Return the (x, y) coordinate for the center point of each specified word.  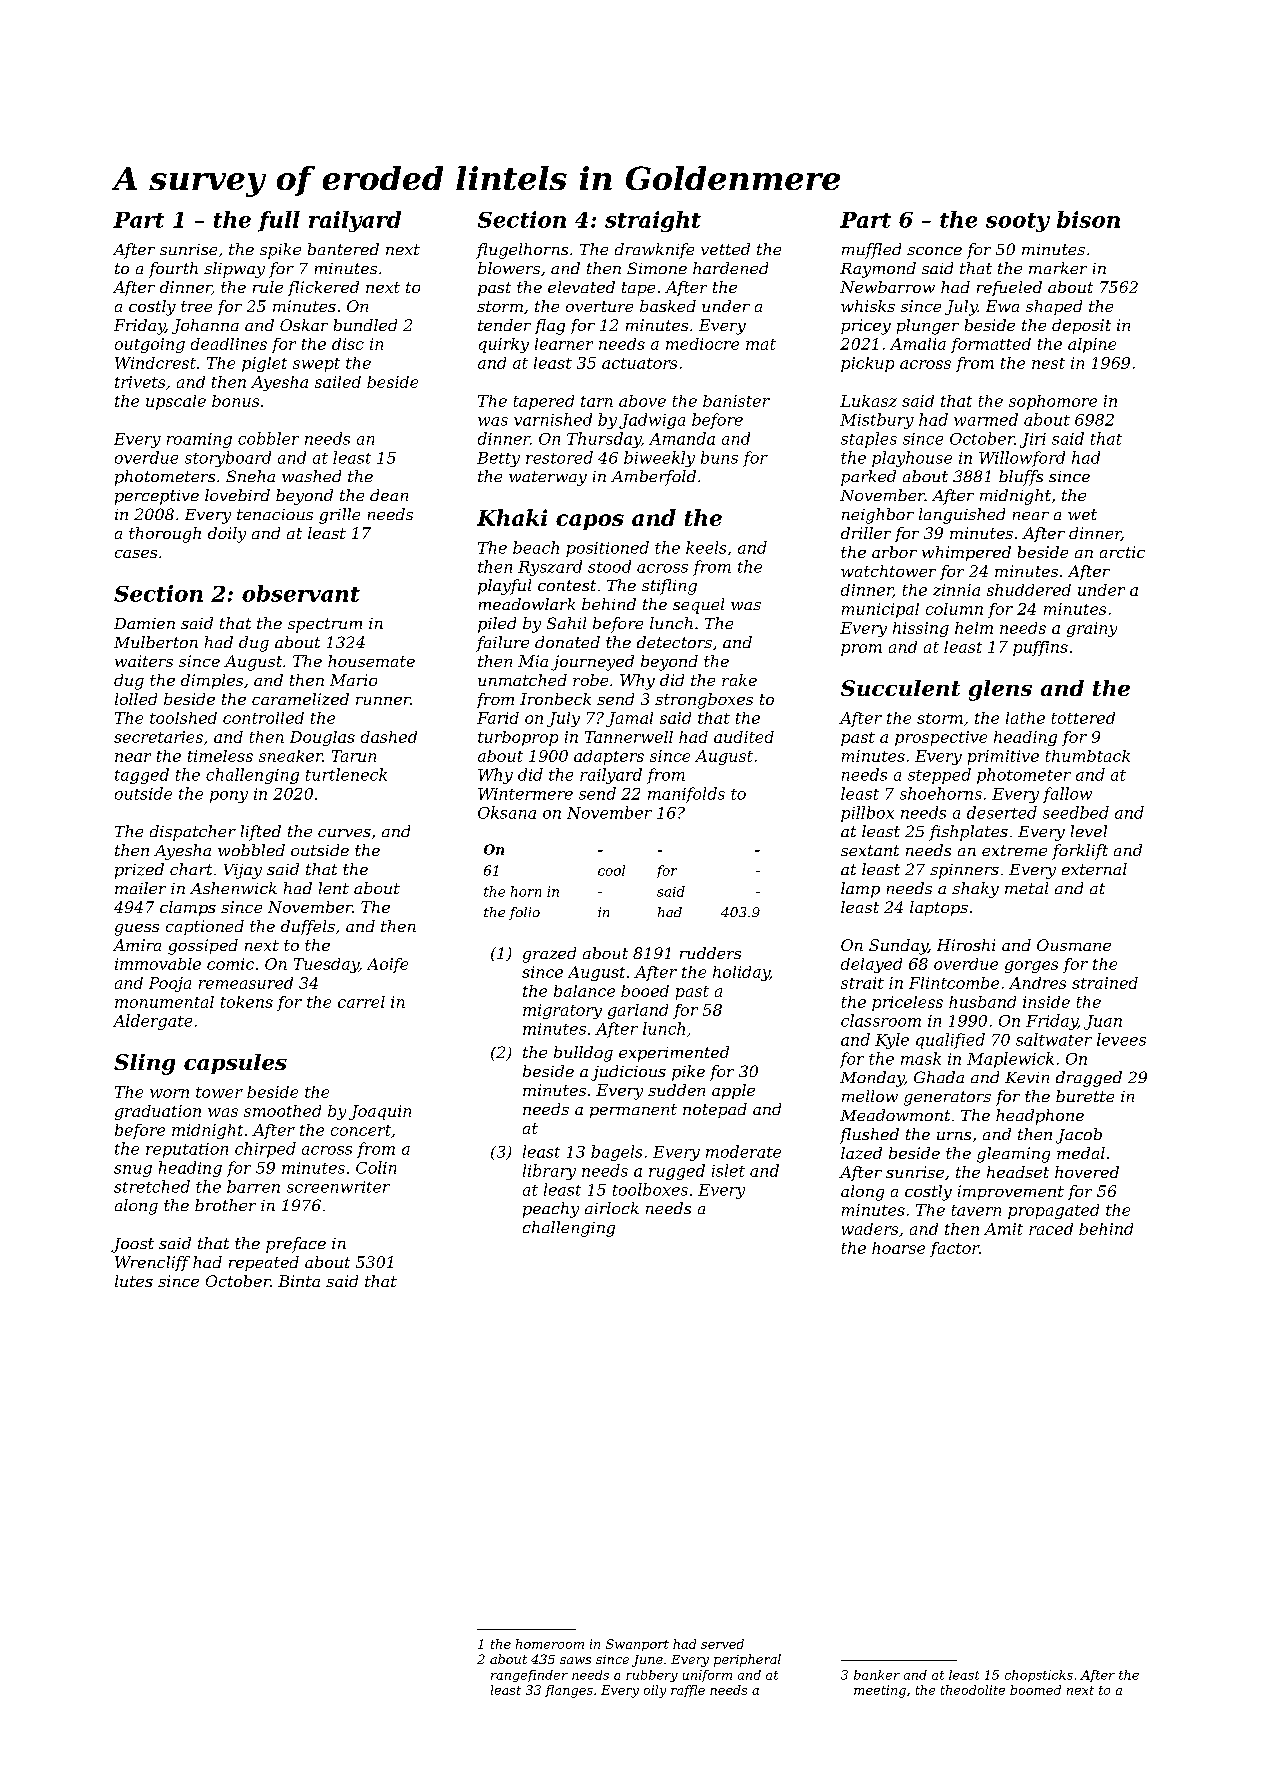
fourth (173, 270)
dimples (212, 681)
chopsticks (1039, 1676)
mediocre (702, 344)
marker (1058, 268)
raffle (688, 1691)
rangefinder (529, 1676)
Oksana (507, 812)
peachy (551, 1210)
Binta (299, 1281)
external (1094, 869)
